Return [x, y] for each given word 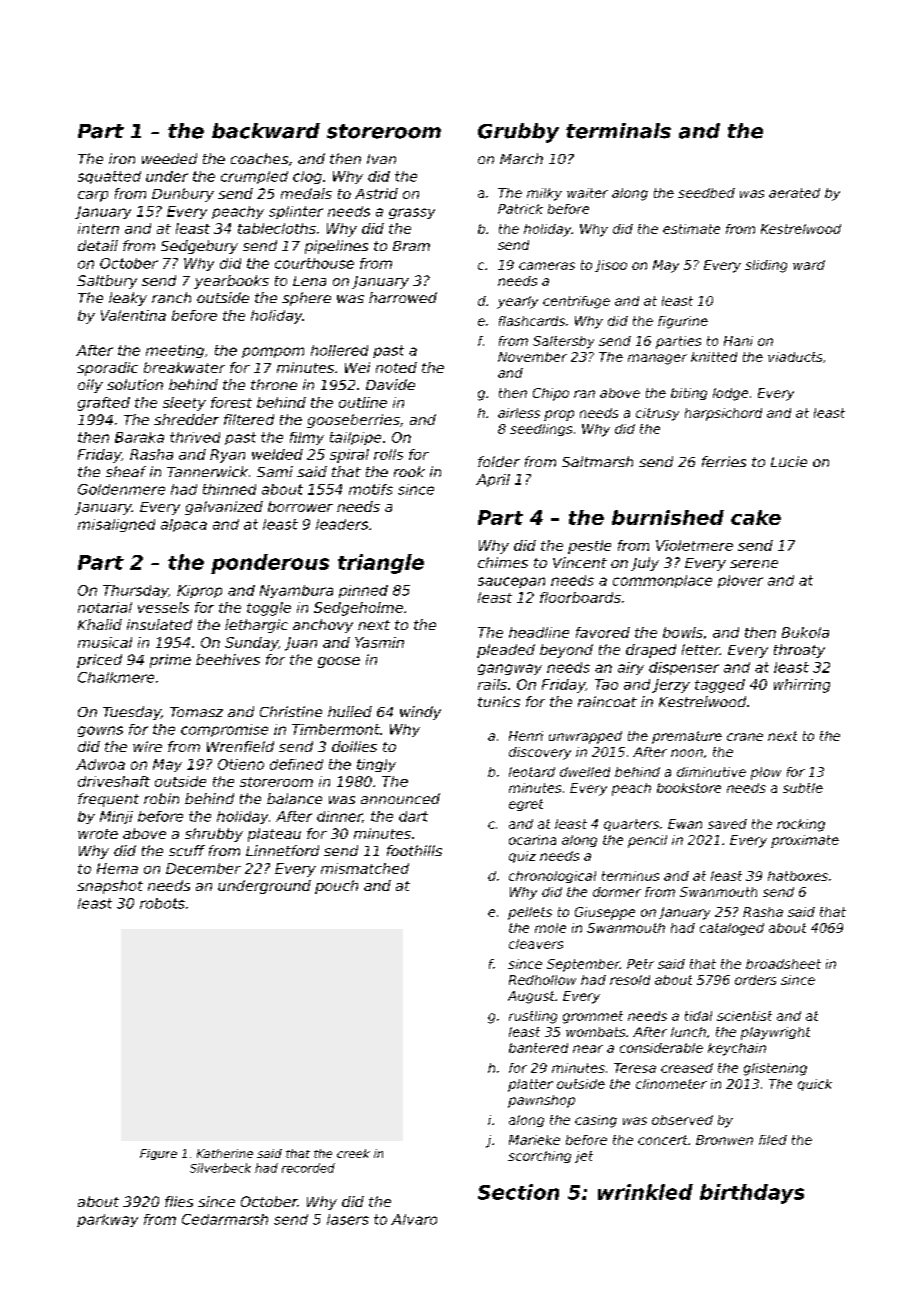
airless [519, 413]
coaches [259, 158]
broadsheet [783, 964]
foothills [414, 850]
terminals [618, 131]
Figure [158, 1154]
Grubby [518, 133]
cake [756, 517]
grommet [593, 1017]
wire [147, 746]
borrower [300, 506]
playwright [775, 1033]
